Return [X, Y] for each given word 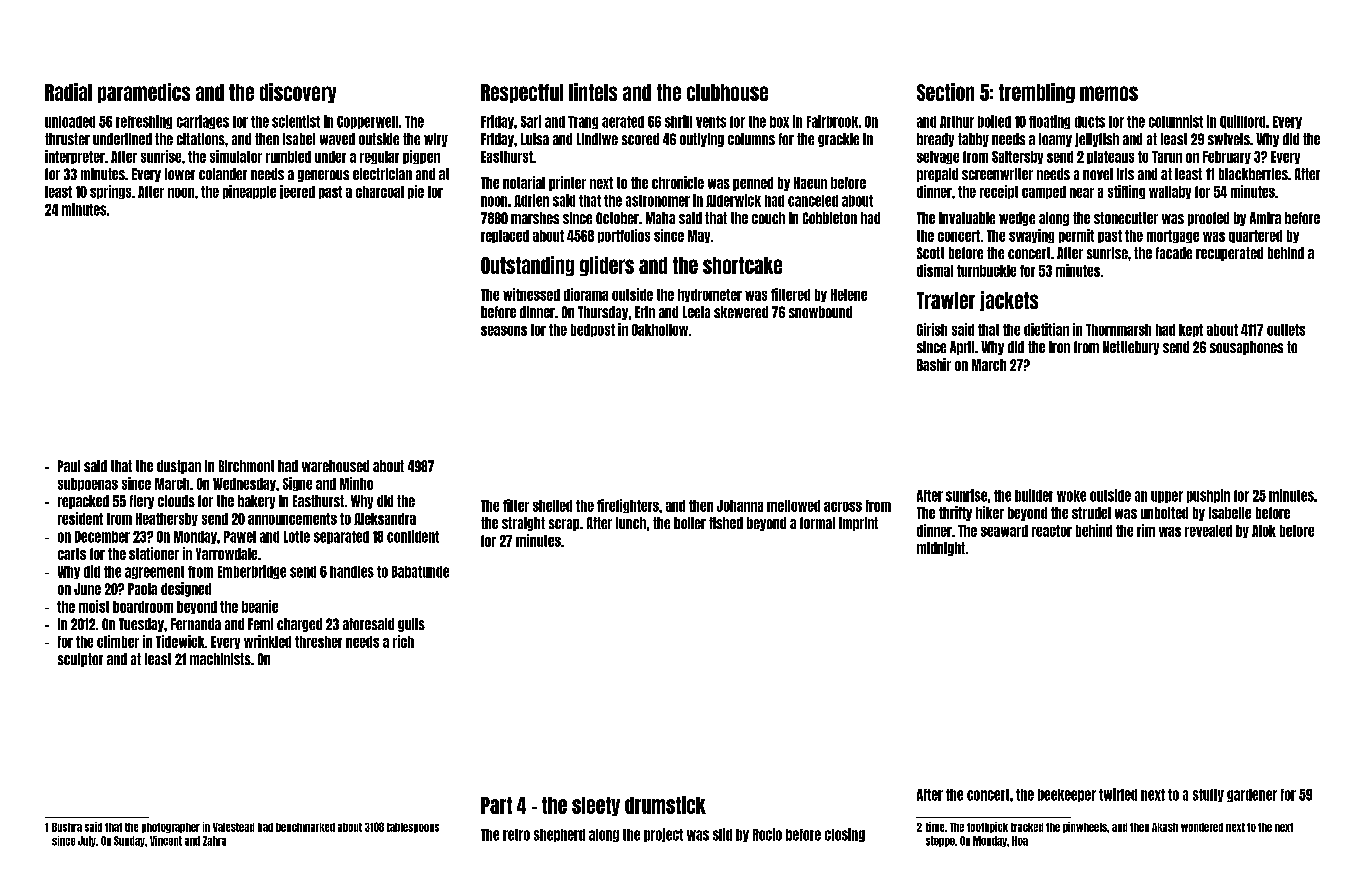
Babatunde [420, 572]
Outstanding [527, 266]
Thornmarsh [1118, 330]
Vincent [166, 841]
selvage [938, 157]
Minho [356, 483]
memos [1109, 93]
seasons [504, 331]
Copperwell [367, 122]
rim [1146, 530]
